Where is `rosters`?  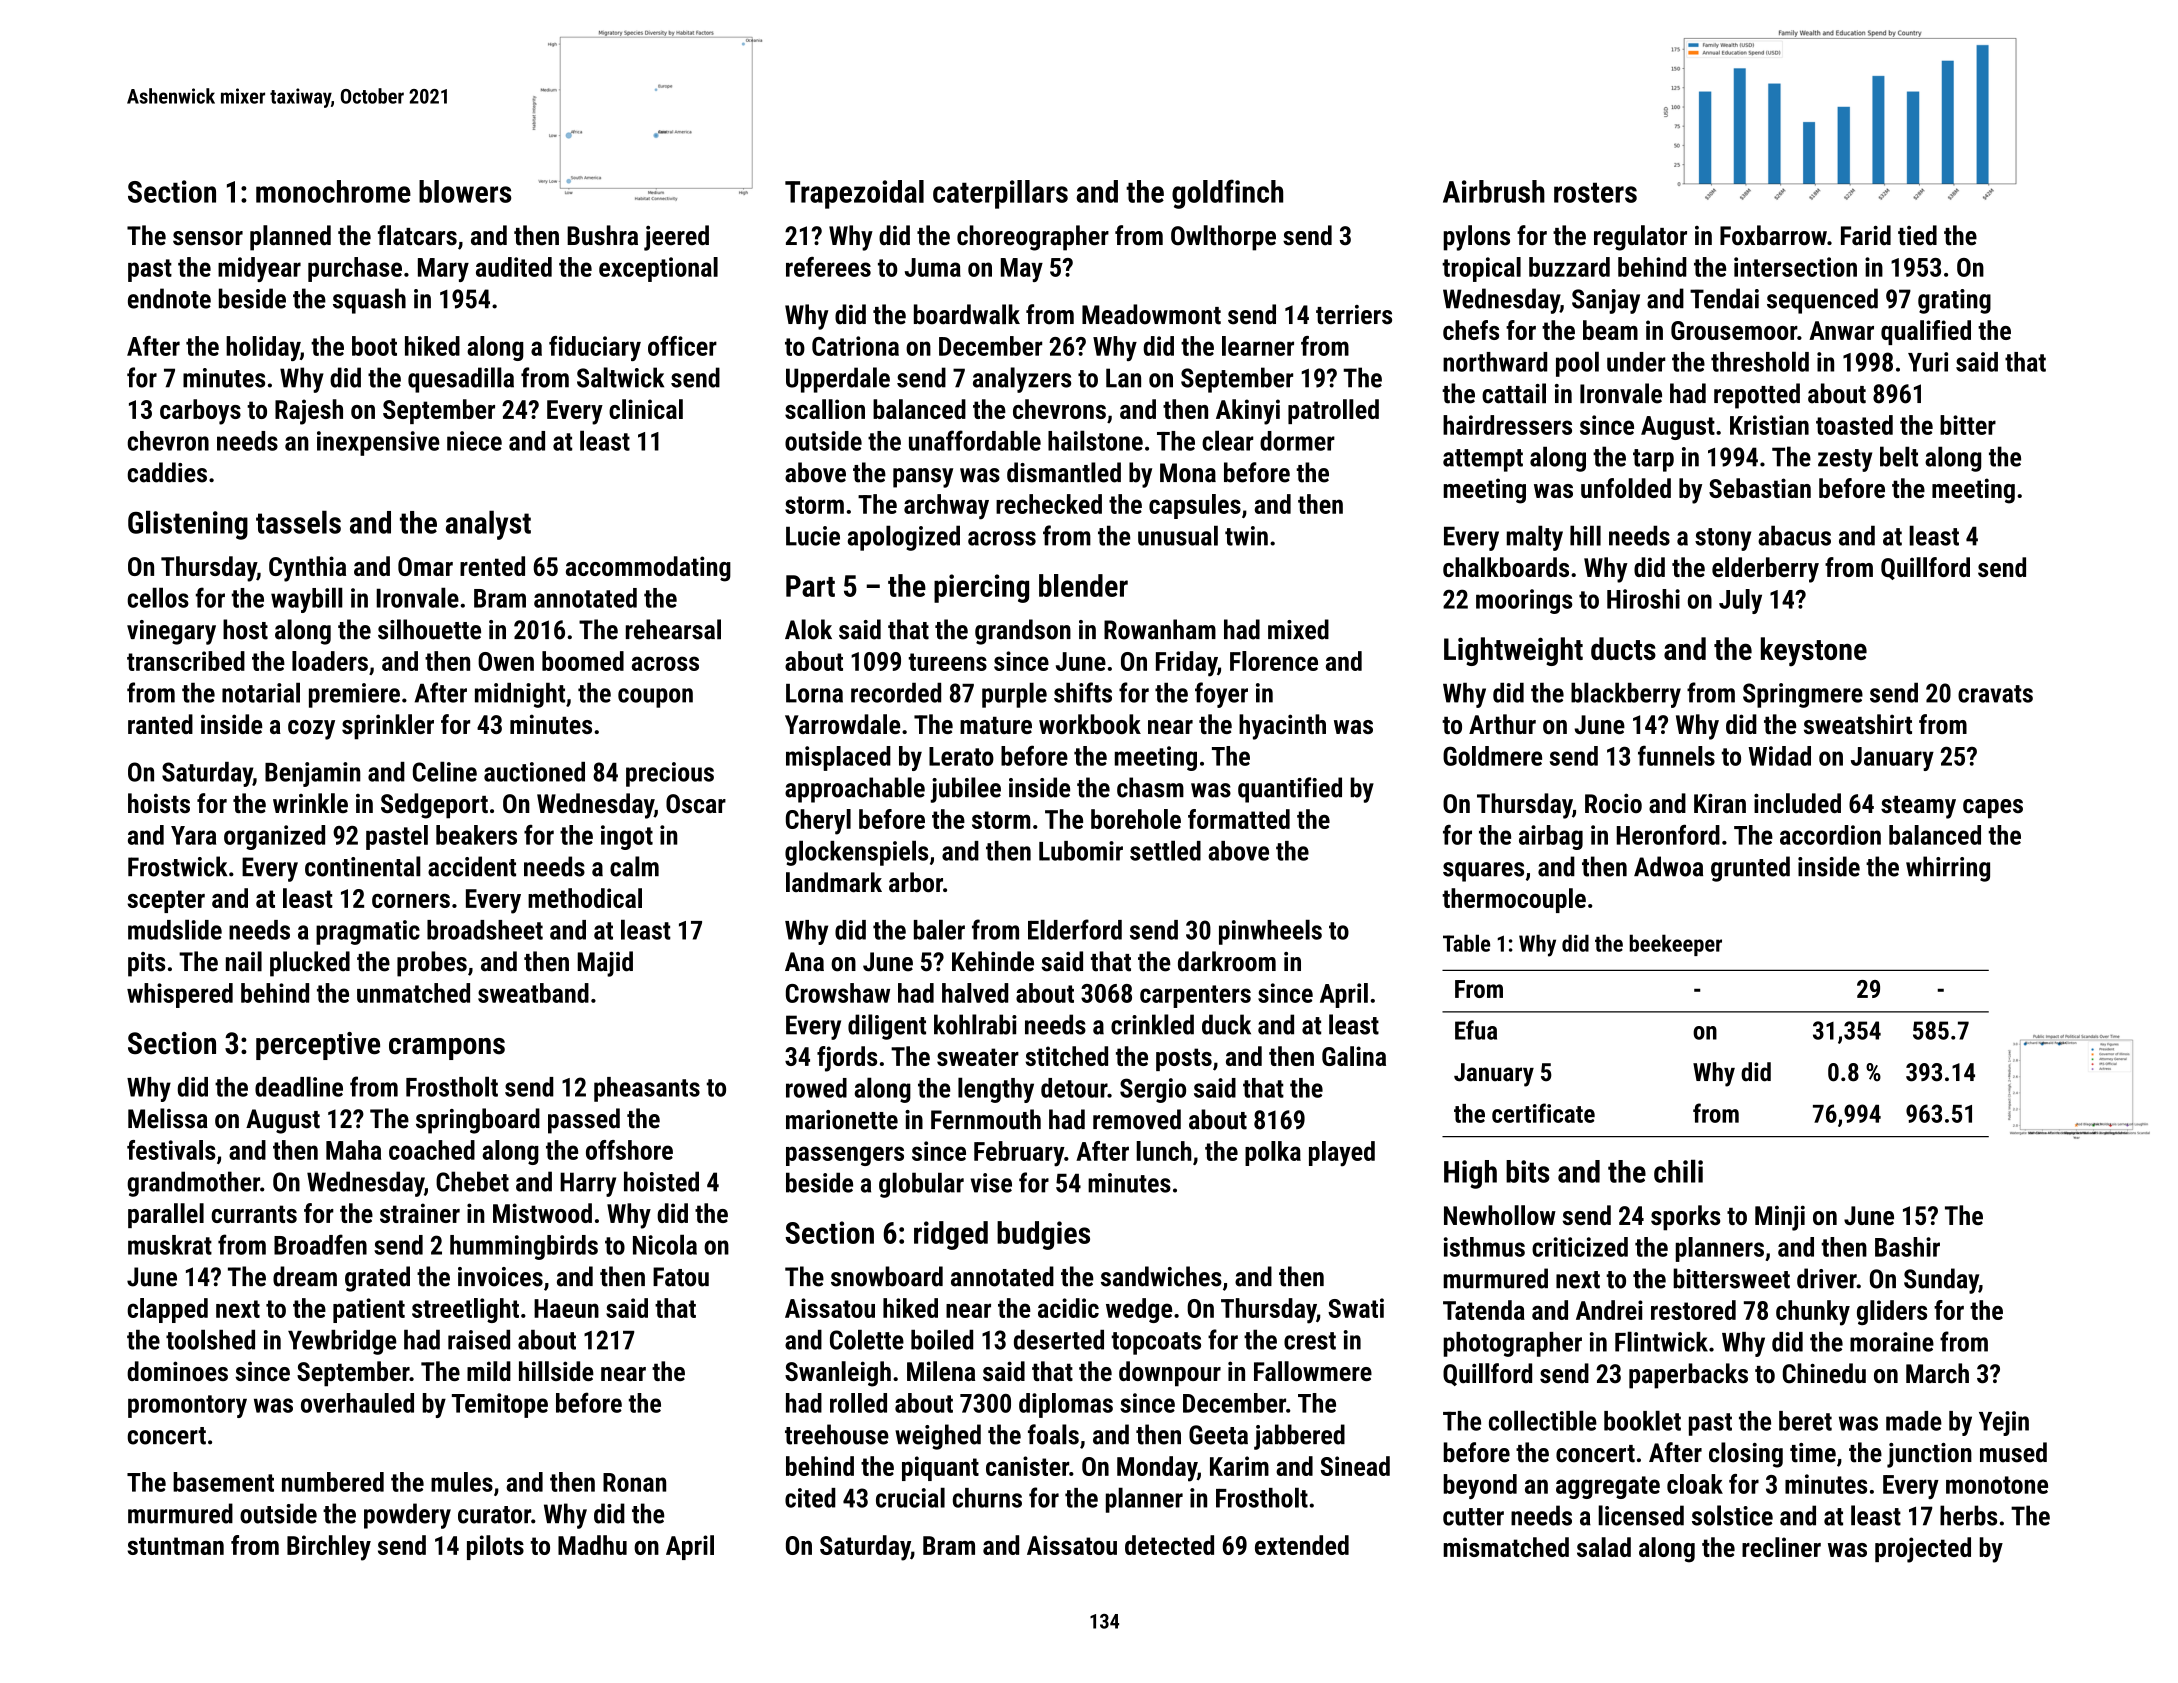 rosters is located at coordinates (1595, 193).
